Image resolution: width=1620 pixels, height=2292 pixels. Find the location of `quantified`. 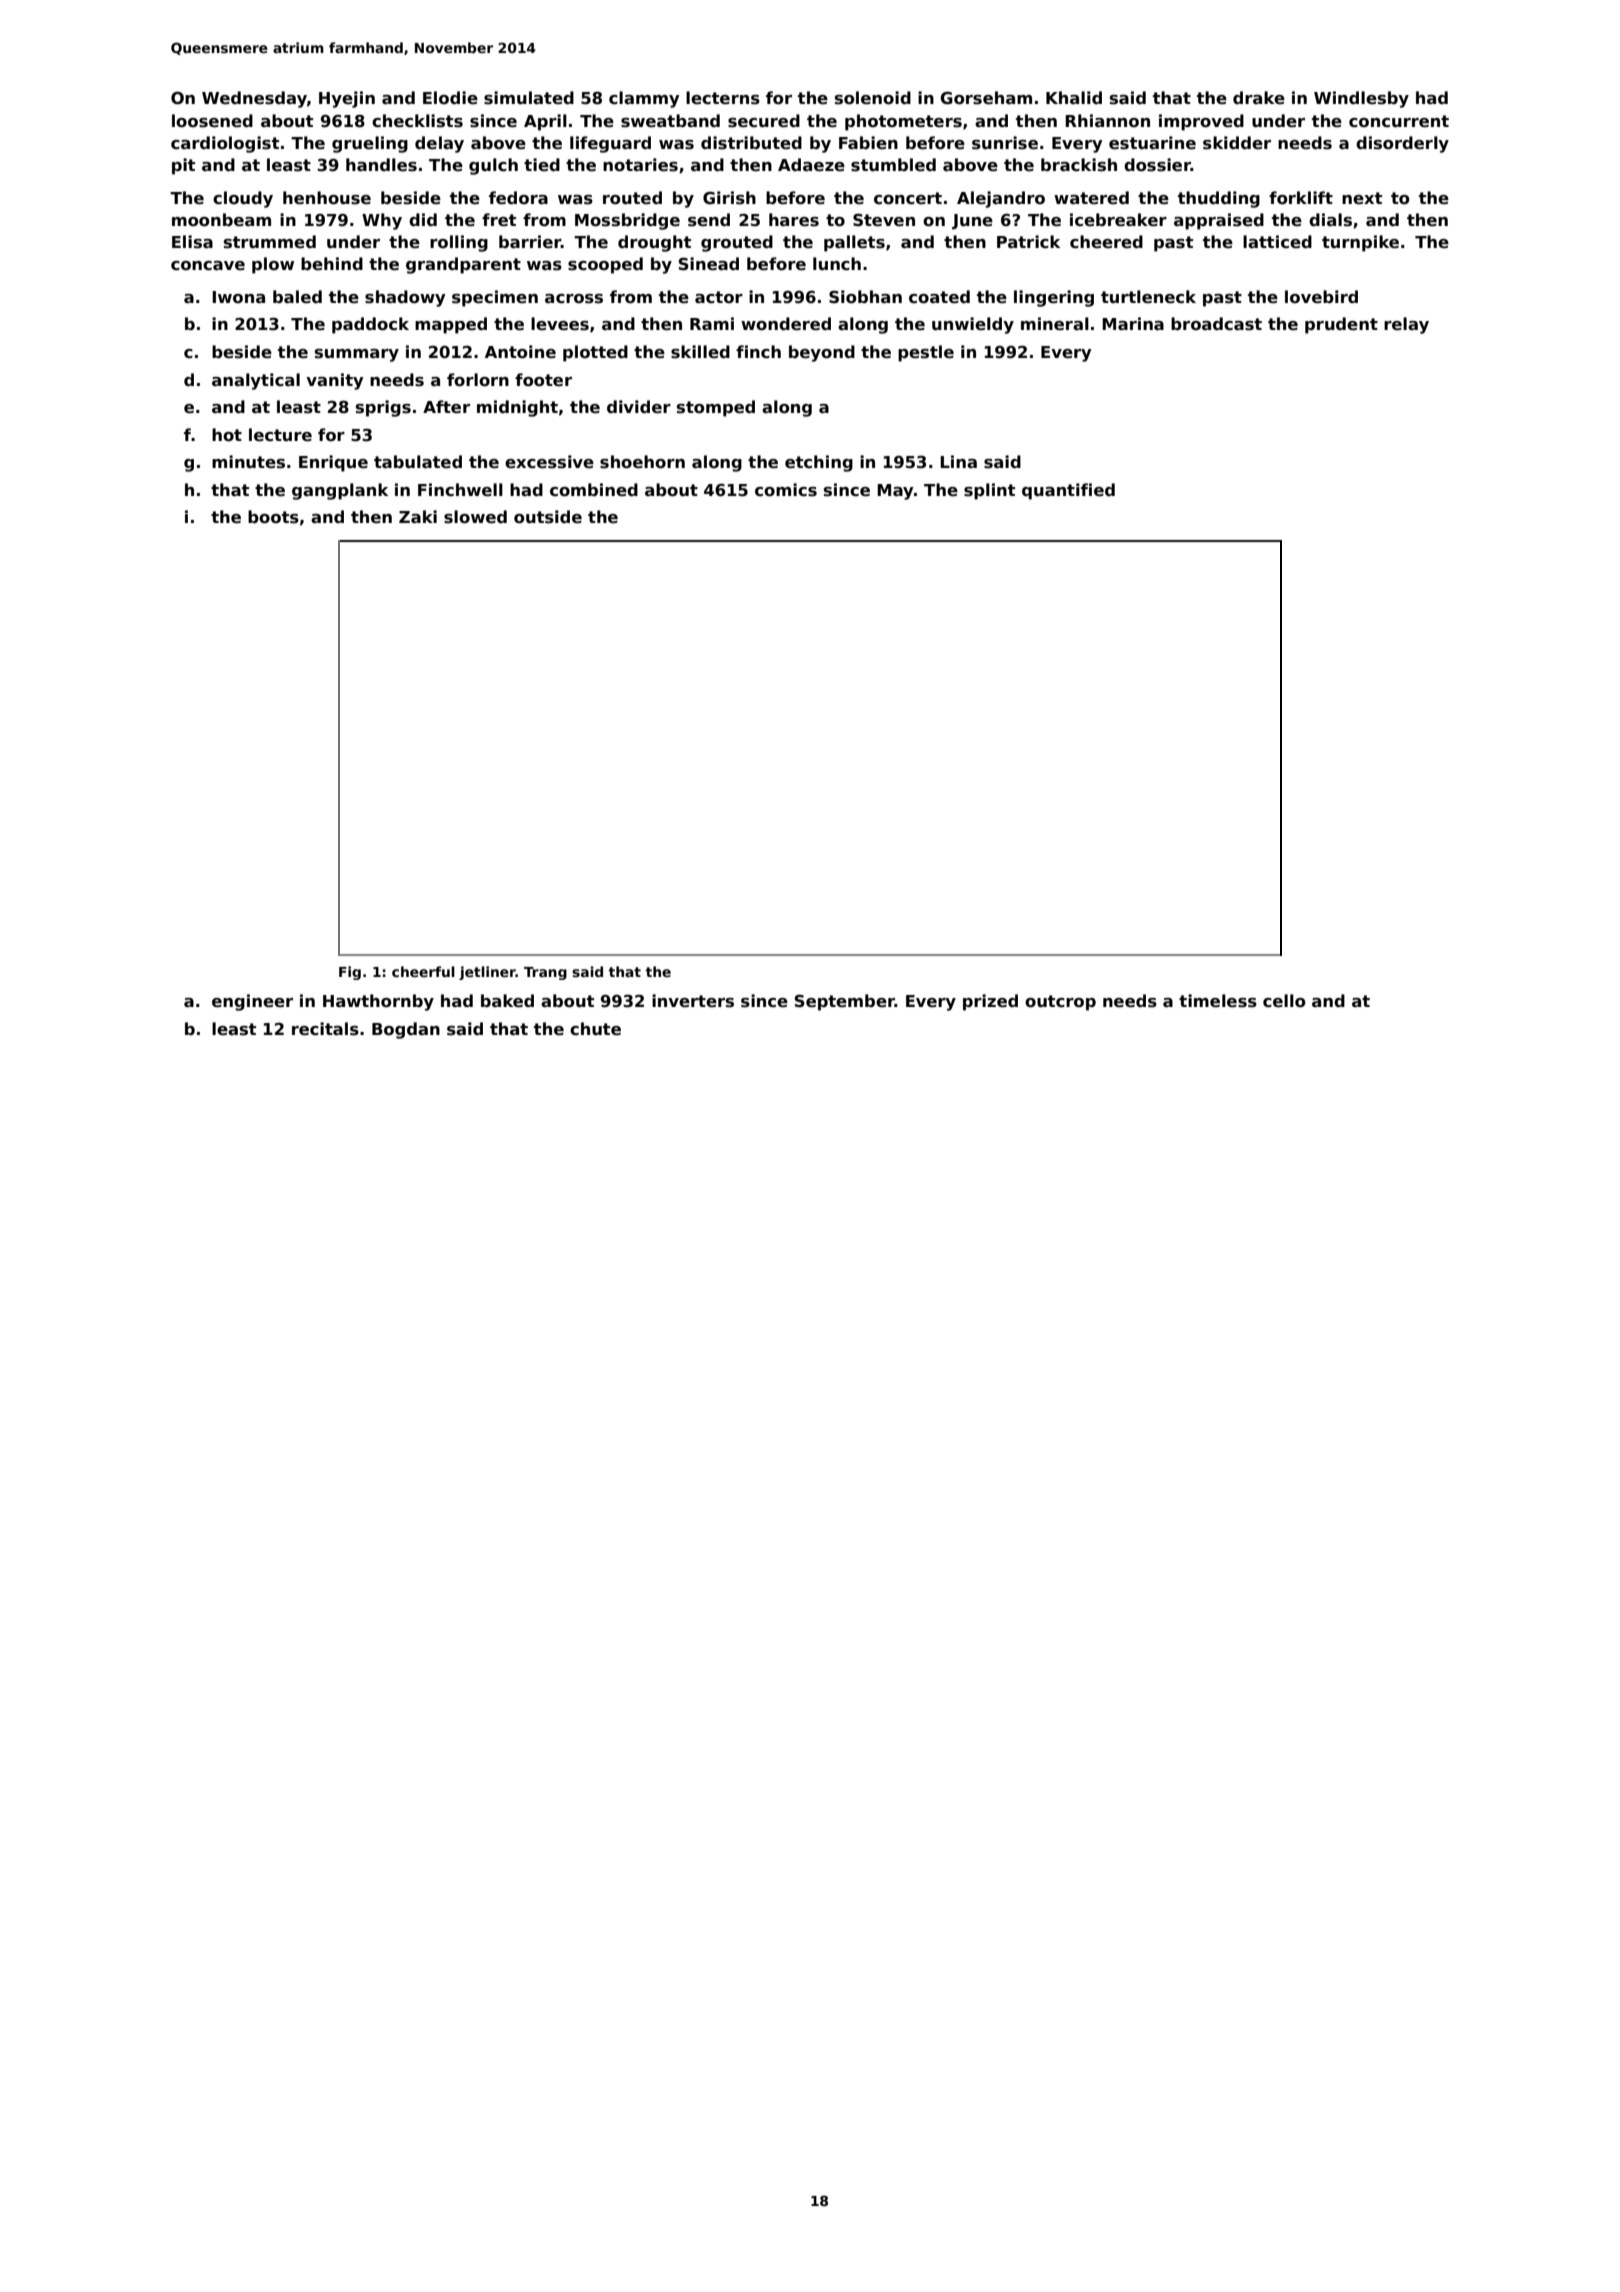

quantified is located at coordinates (1068, 491).
